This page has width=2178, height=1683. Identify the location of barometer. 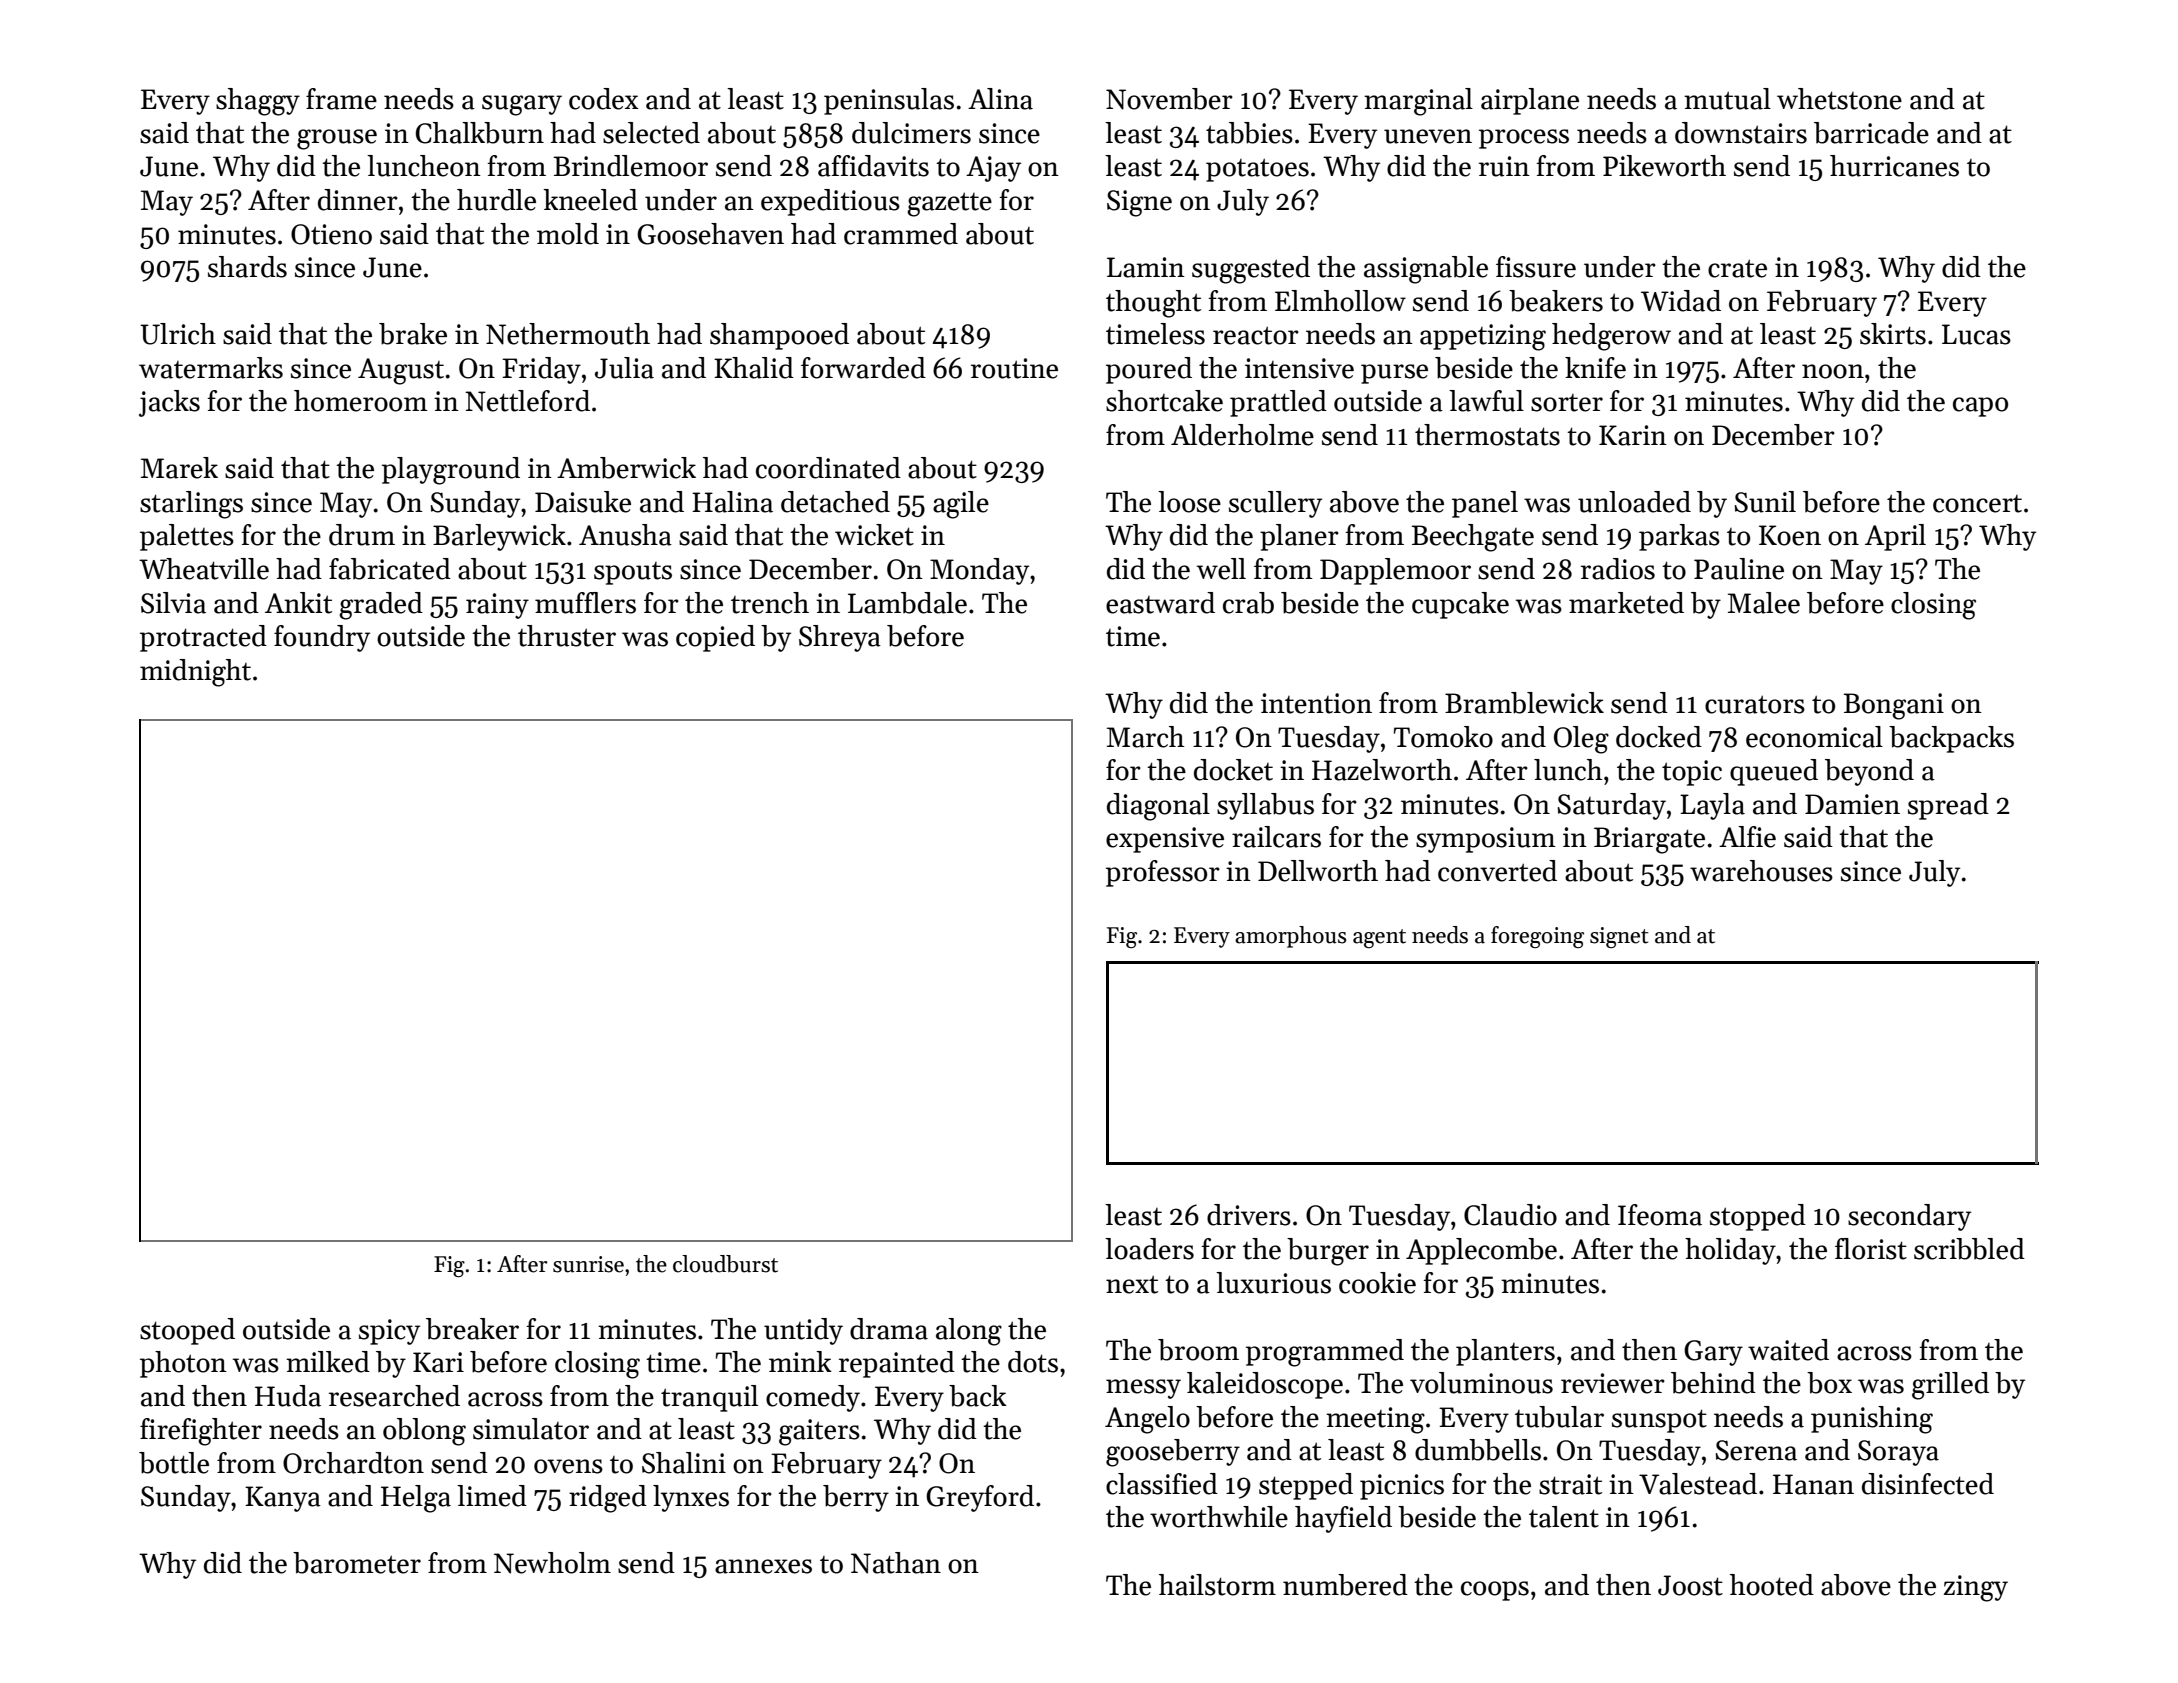
(357, 1563).
